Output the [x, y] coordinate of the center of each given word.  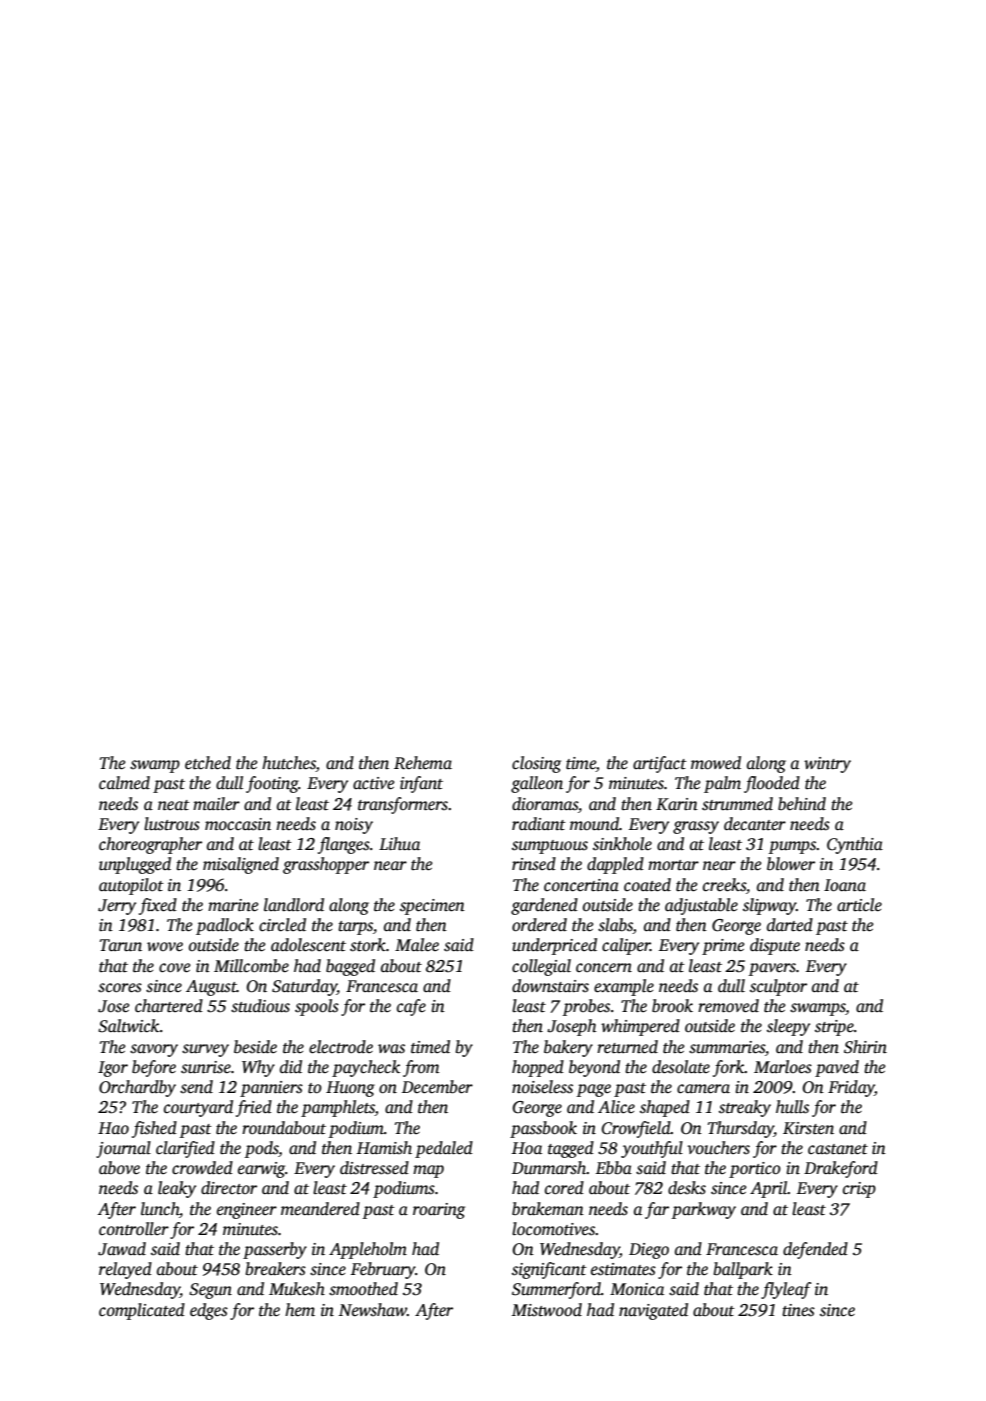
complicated [142, 1311]
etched [208, 763]
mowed [716, 763]
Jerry [117, 907]
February [383, 1270]
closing [536, 764]
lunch [160, 1209]
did [291, 1066]
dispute [775, 946]
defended [815, 1250]
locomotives [553, 1229]
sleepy [788, 1027]
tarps [355, 928]
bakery [568, 1048]
